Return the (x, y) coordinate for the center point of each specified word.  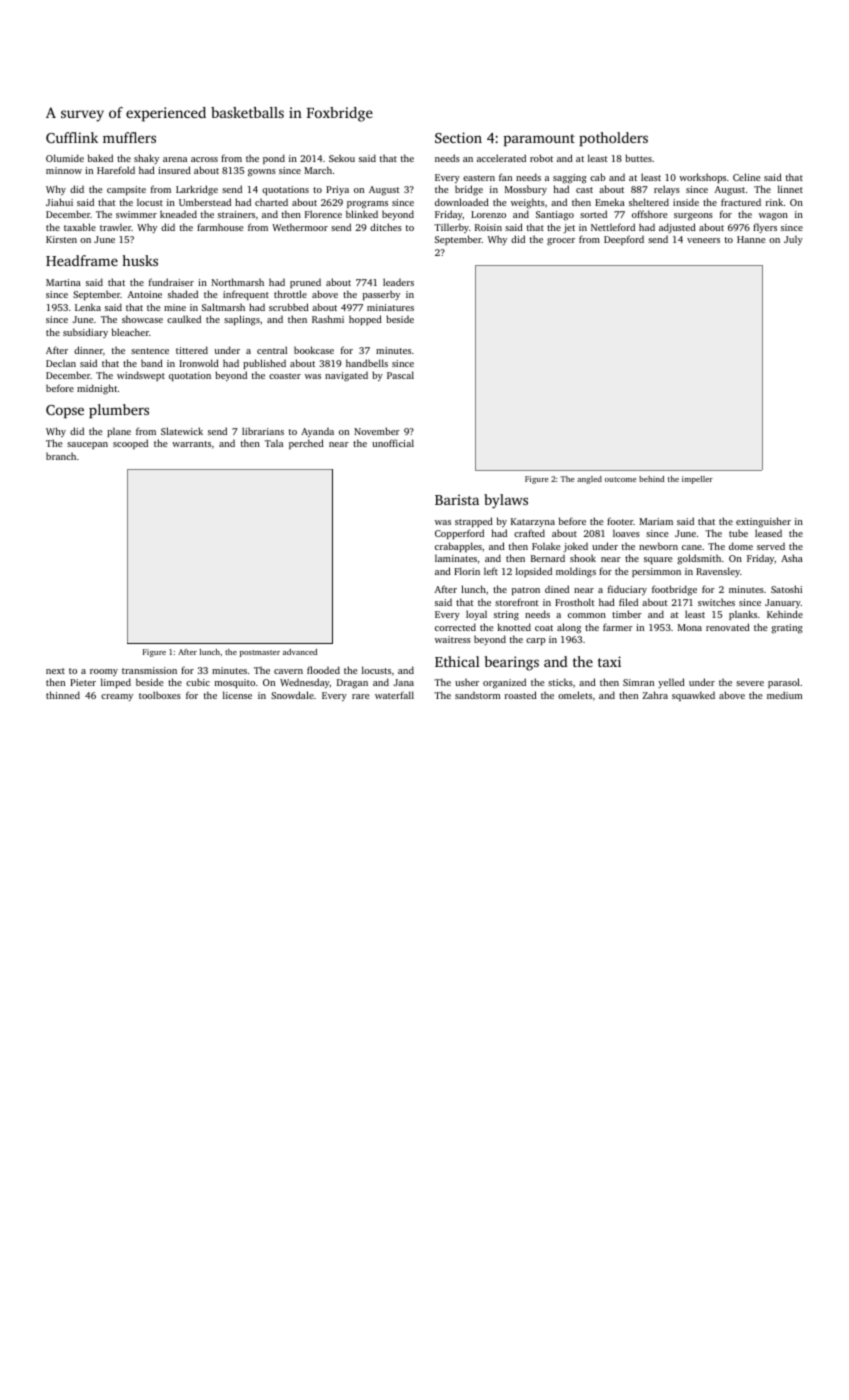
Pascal (400, 375)
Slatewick (182, 431)
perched (306, 444)
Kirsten (61, 239)
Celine (746, 177)
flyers (765, 228)
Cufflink (72, 137)
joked (575, 547)
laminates (456, 558)
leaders (398, 282)
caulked (184, 319)
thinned (63, 695)
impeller (697, 480)
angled (589, 480)
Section (458, 137)
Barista (457, 499)
